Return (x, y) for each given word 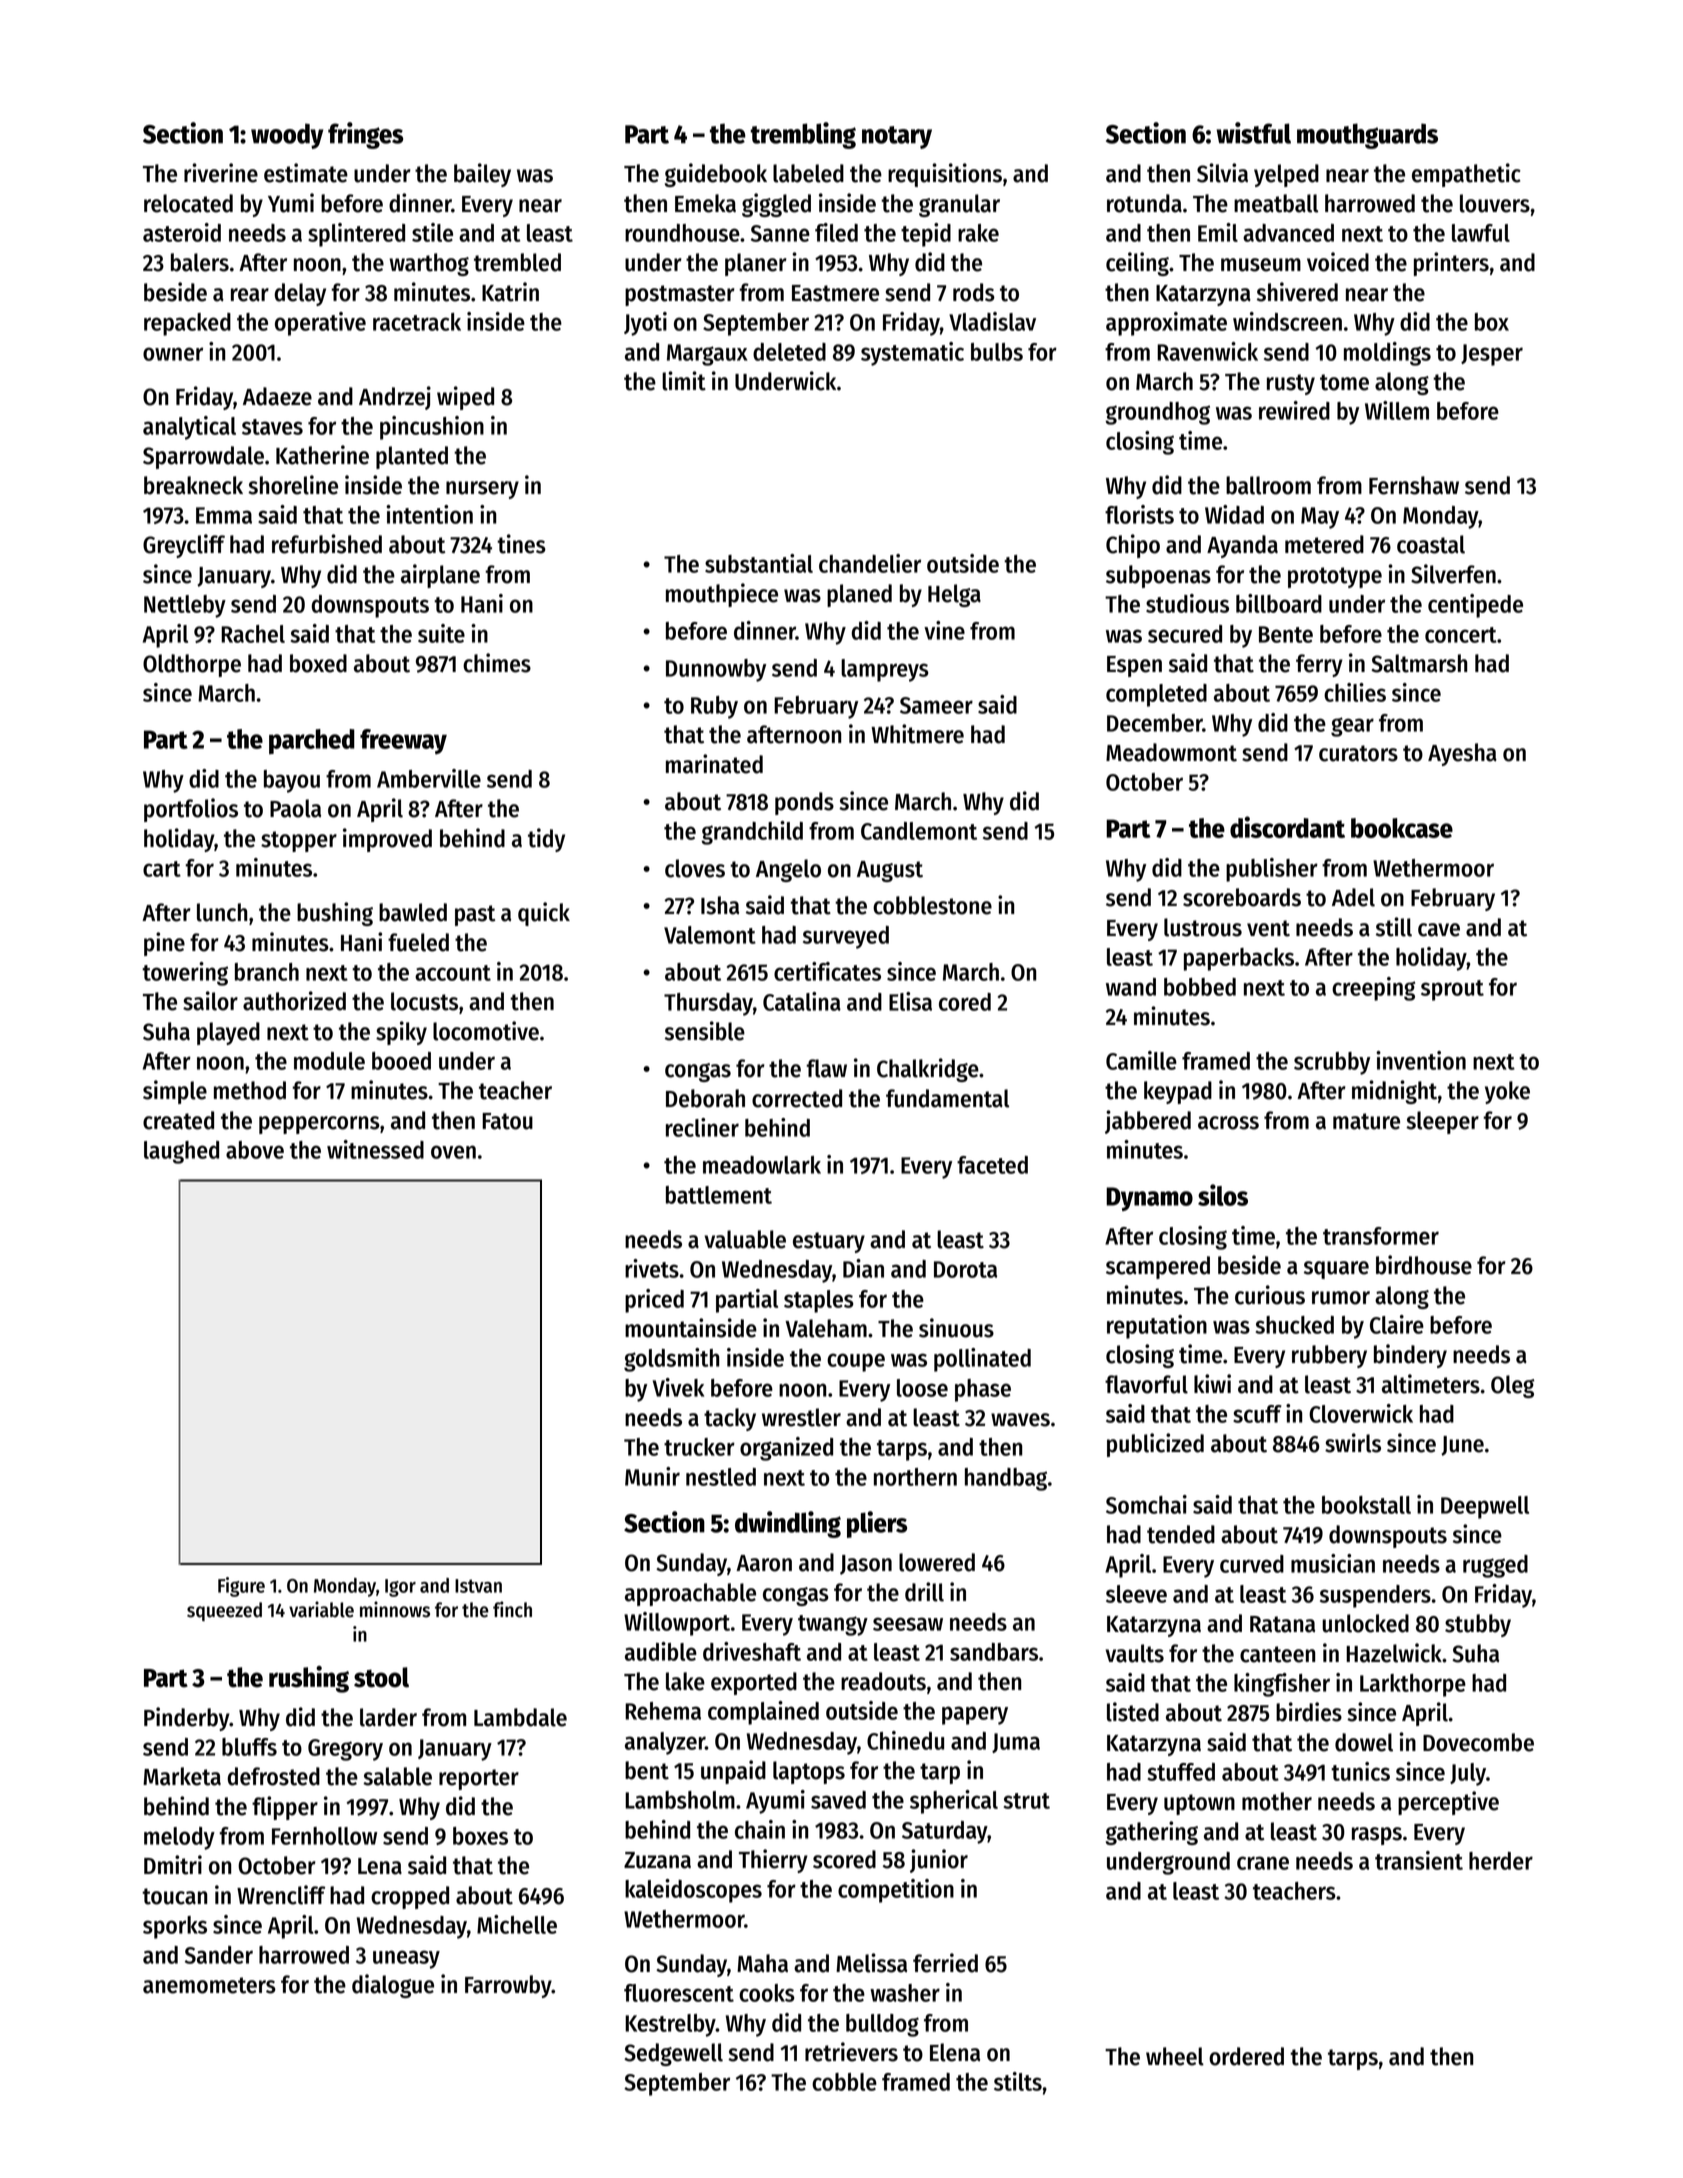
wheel (1175, 2056)
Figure (241, 1587)
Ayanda (1242, 546)
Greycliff (184, 546)
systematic (912, 354)
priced (654, 1301)
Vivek (678, 1387)
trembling (803, 135)
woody (287, 136)
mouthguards (1367, 136)
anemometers (209, 1985)
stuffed (1181, 1772)
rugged (1495, 1566)
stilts (1018, 2081)
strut (1027, 1801)
